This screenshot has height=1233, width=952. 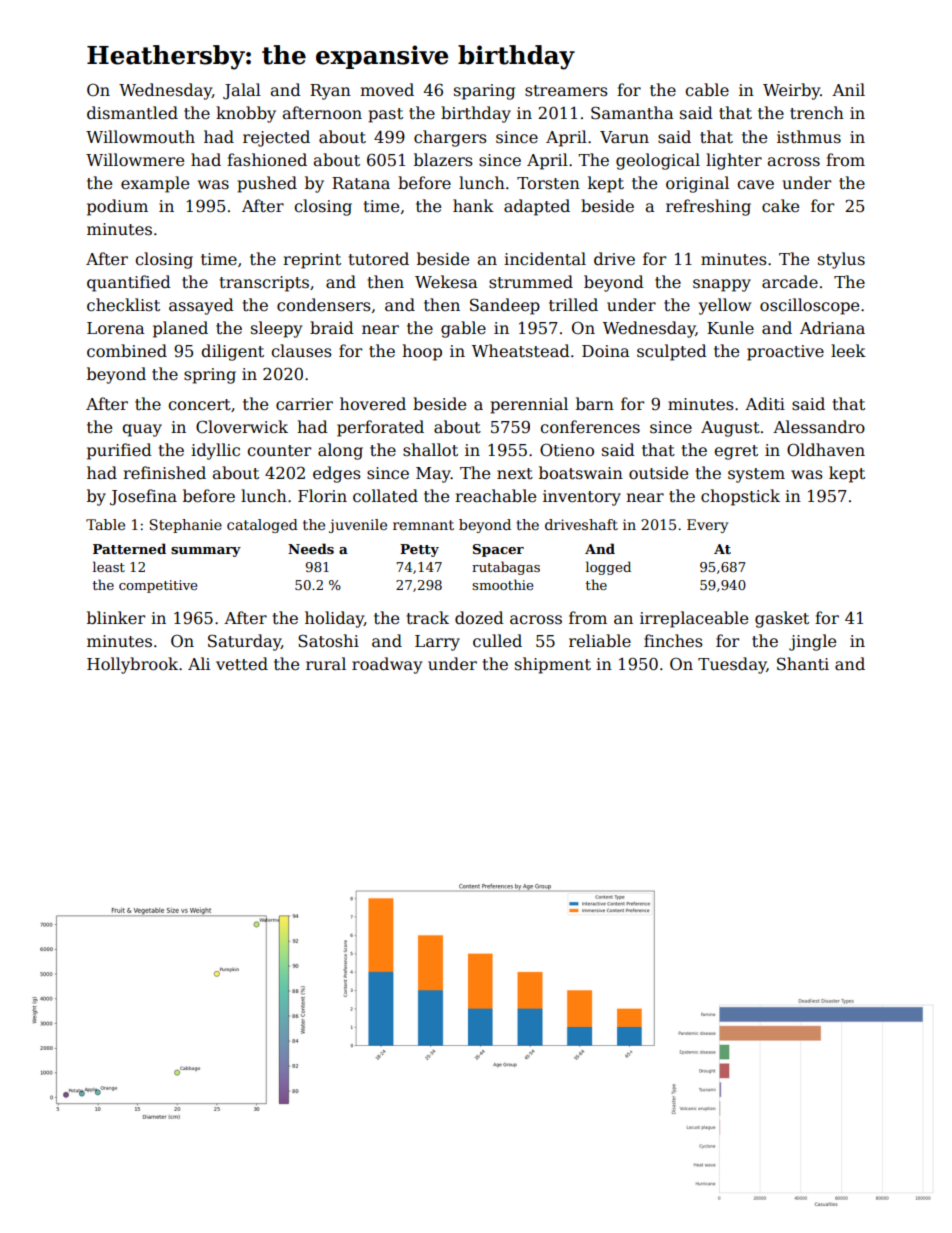 I want to click on rural, so click(x=326, y=663).
